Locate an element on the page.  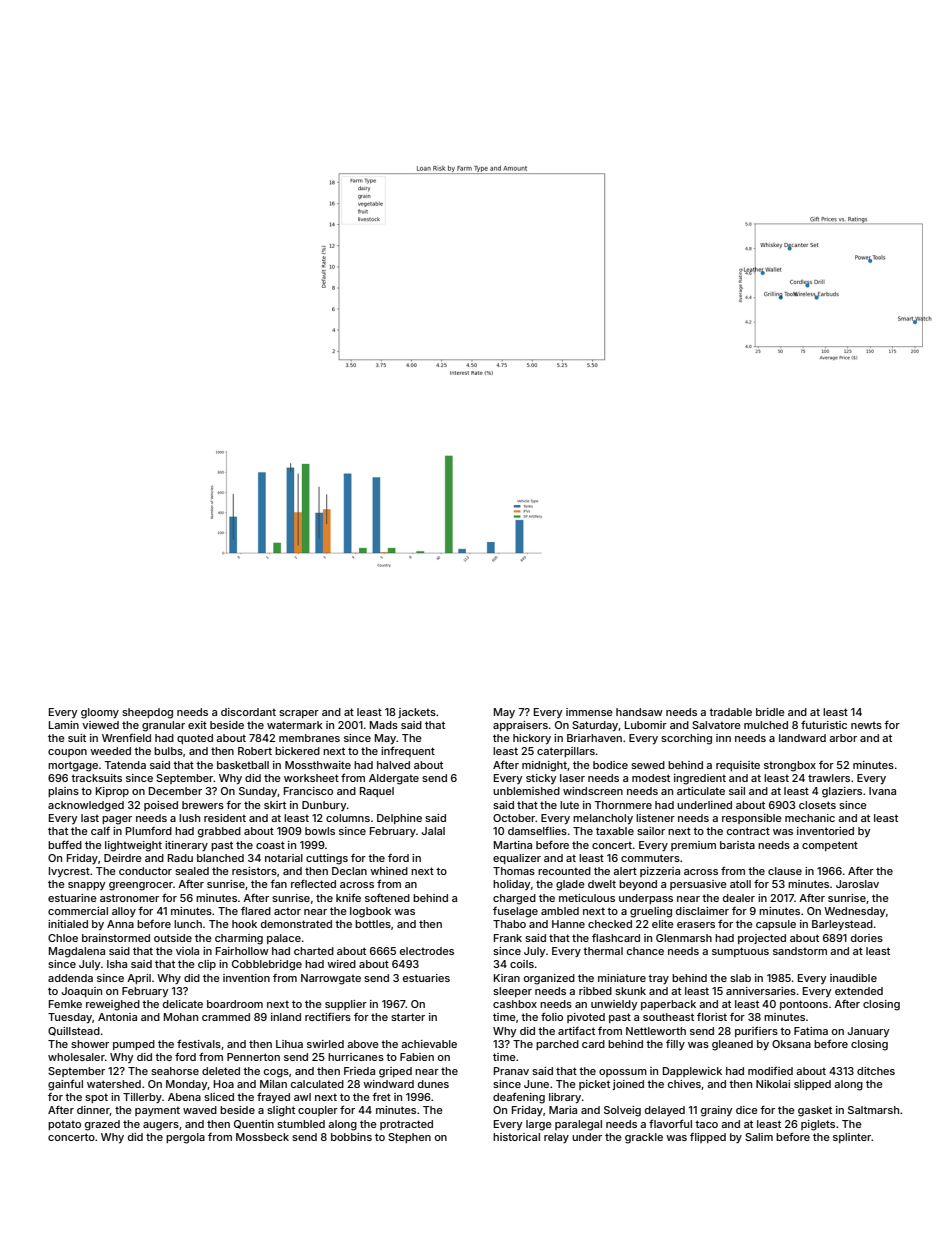
estuaries is located at coordinates (426, 978).
